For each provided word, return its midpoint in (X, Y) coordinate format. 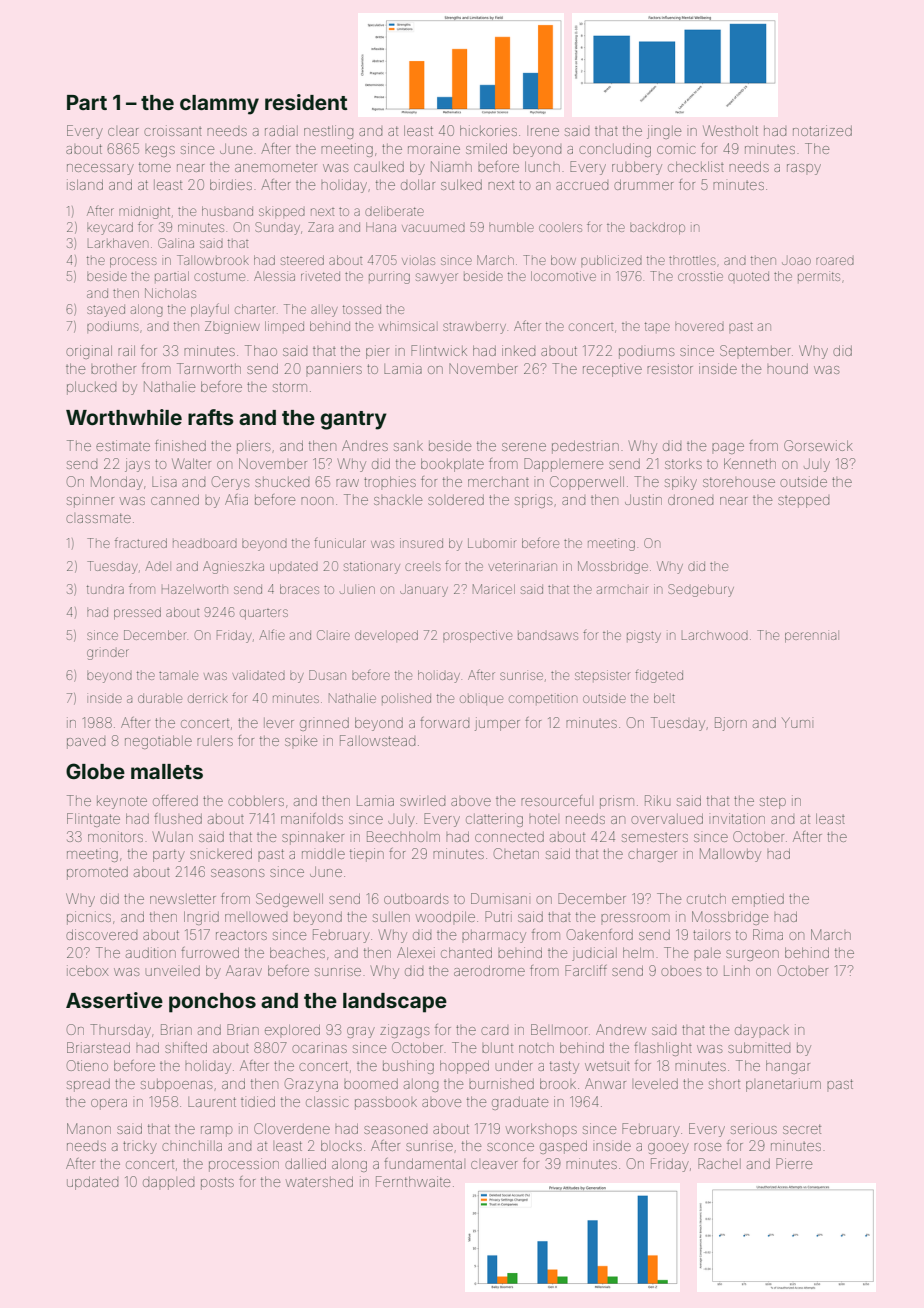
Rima (768, 934)
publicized (611, 260)
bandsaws (548, 636)
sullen (391, 917)
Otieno (87, 1065)
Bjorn (731, 724)
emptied (758, 900)
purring (389, 278)
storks (683, 464)
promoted (97, 873)
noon (317, 501)
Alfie (272, 634)
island (85, 184)
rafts (211, 417)
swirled (422, 802)
